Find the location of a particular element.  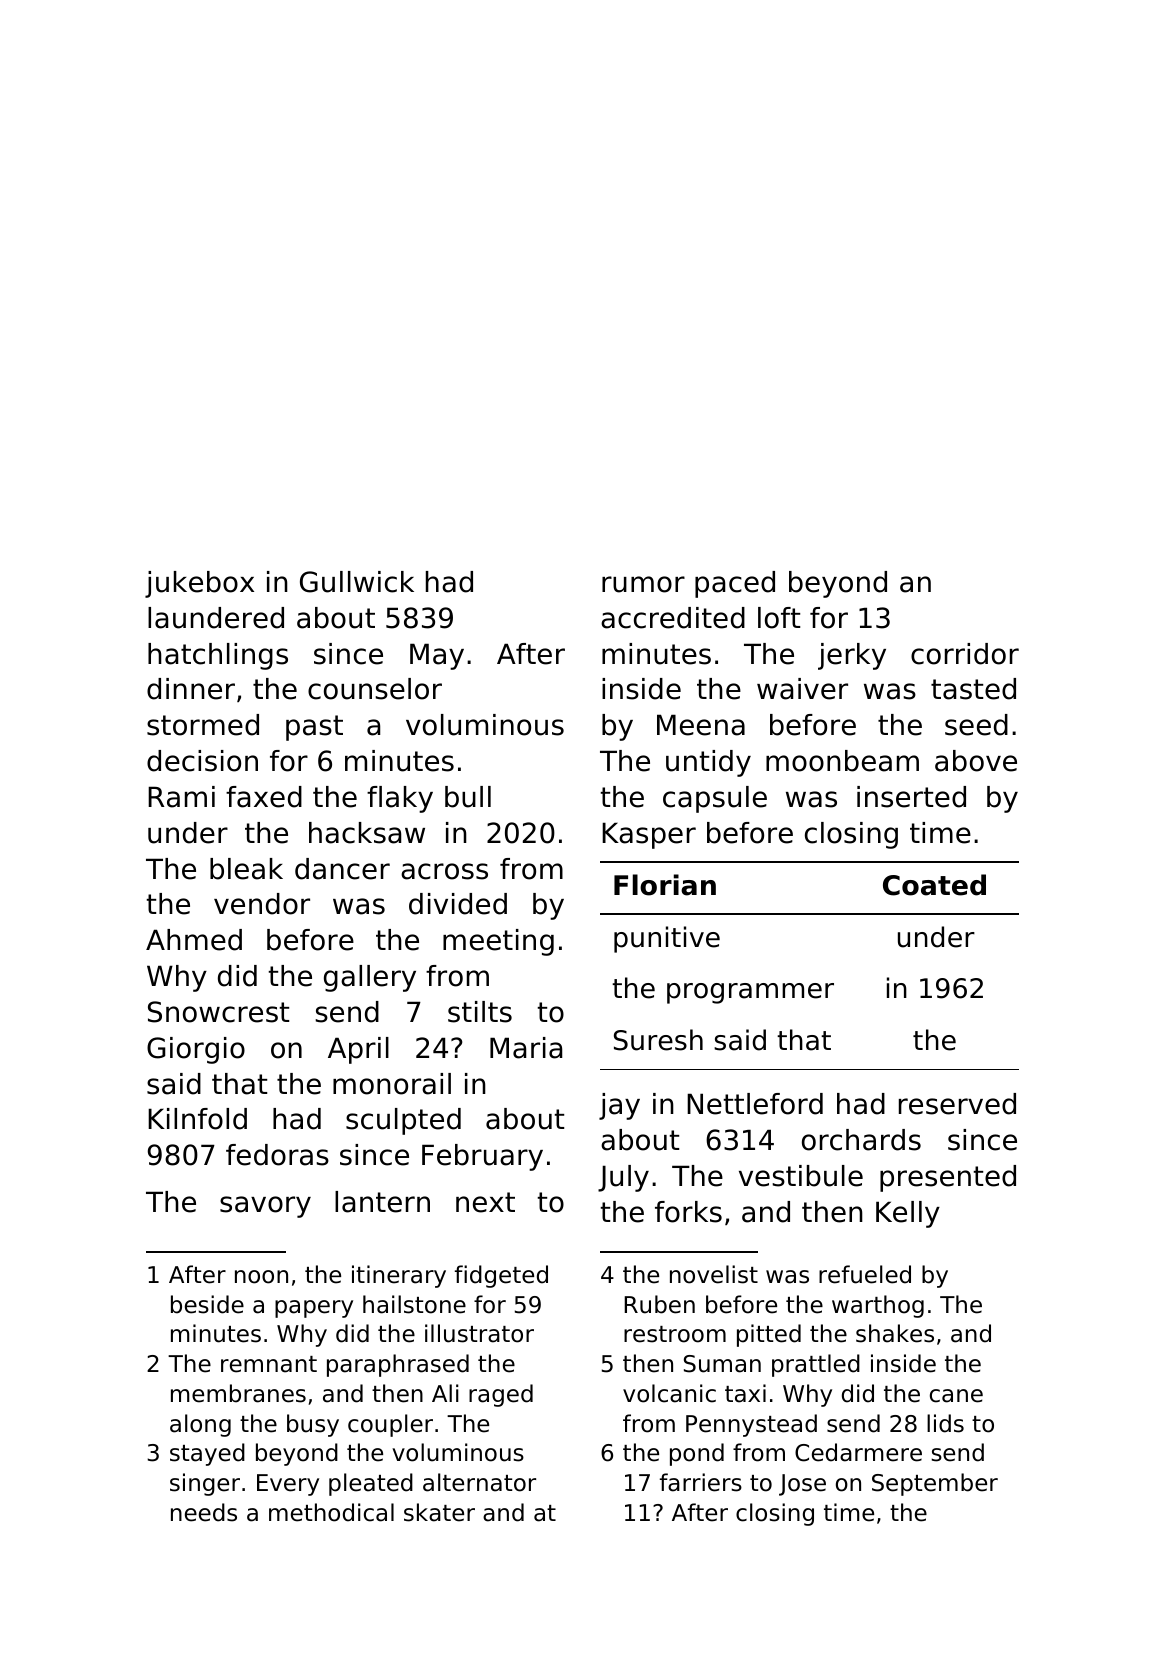

needs is located at coordinates (204, 1512).
